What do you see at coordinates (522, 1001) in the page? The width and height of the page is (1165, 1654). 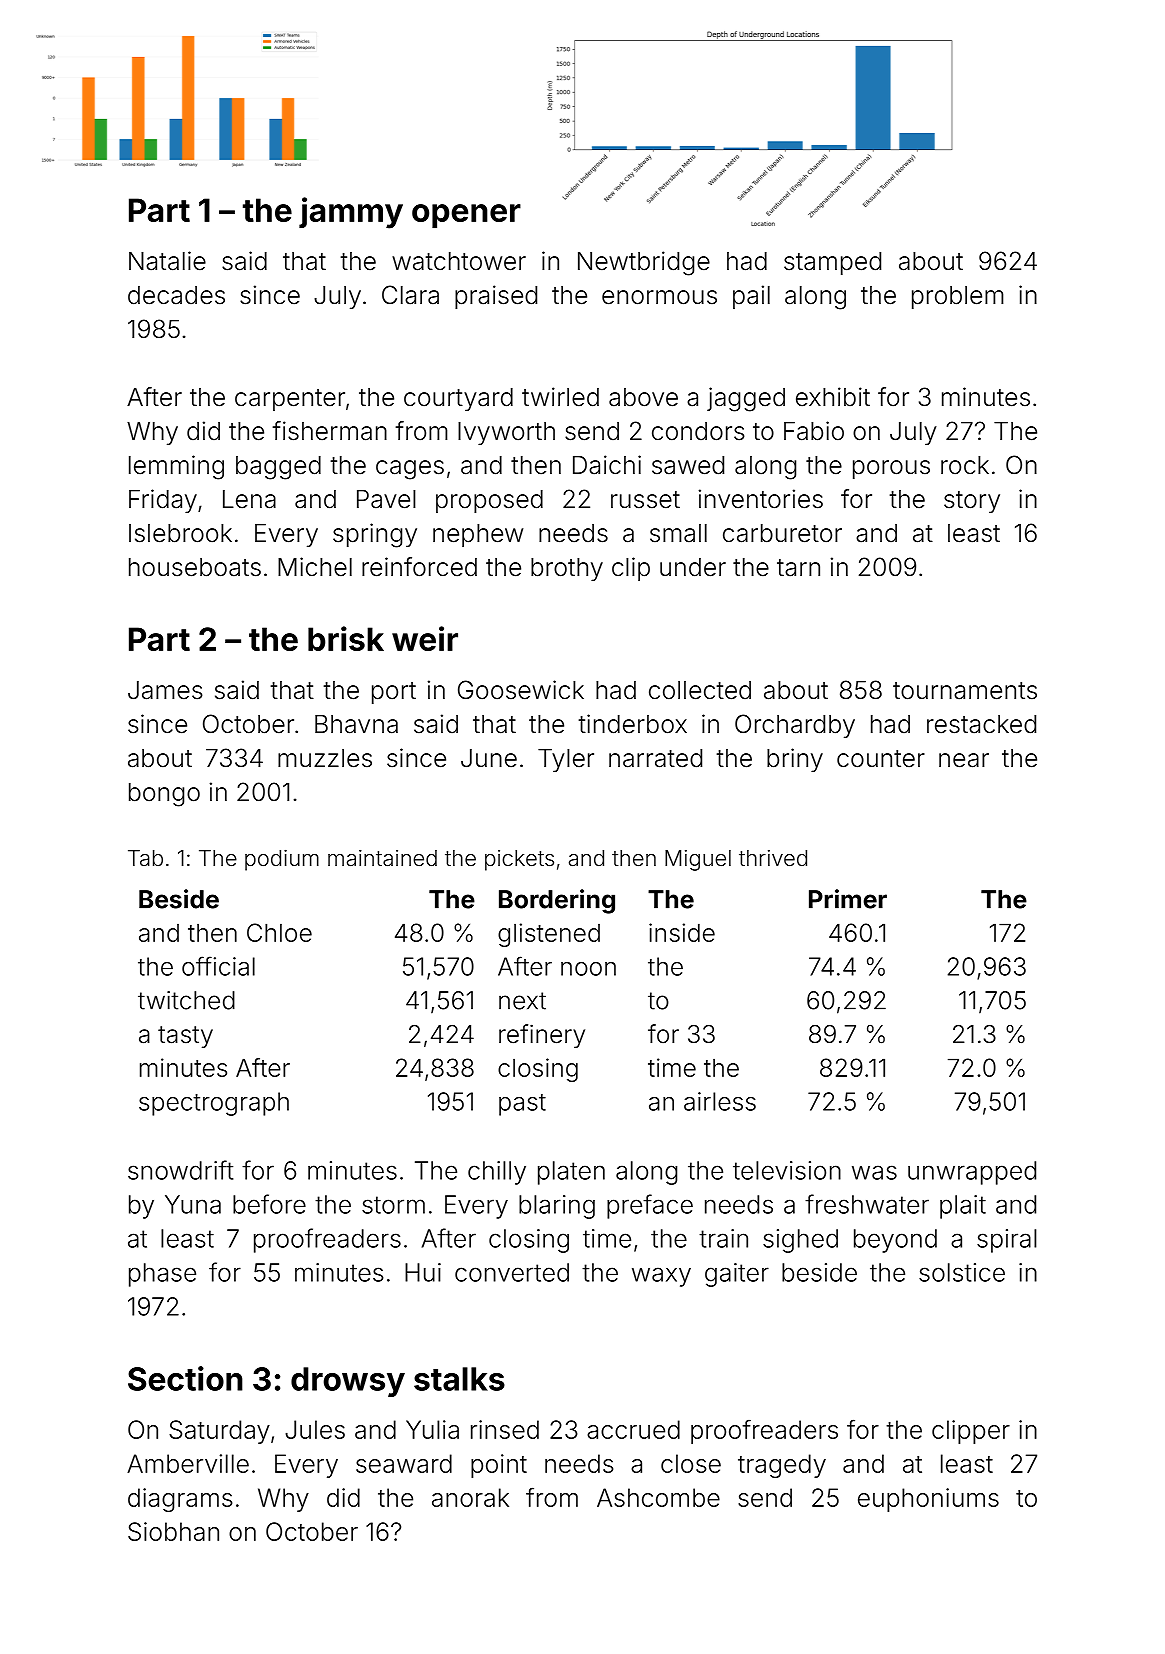 I see `next` at bounding box center [522, 1001].
